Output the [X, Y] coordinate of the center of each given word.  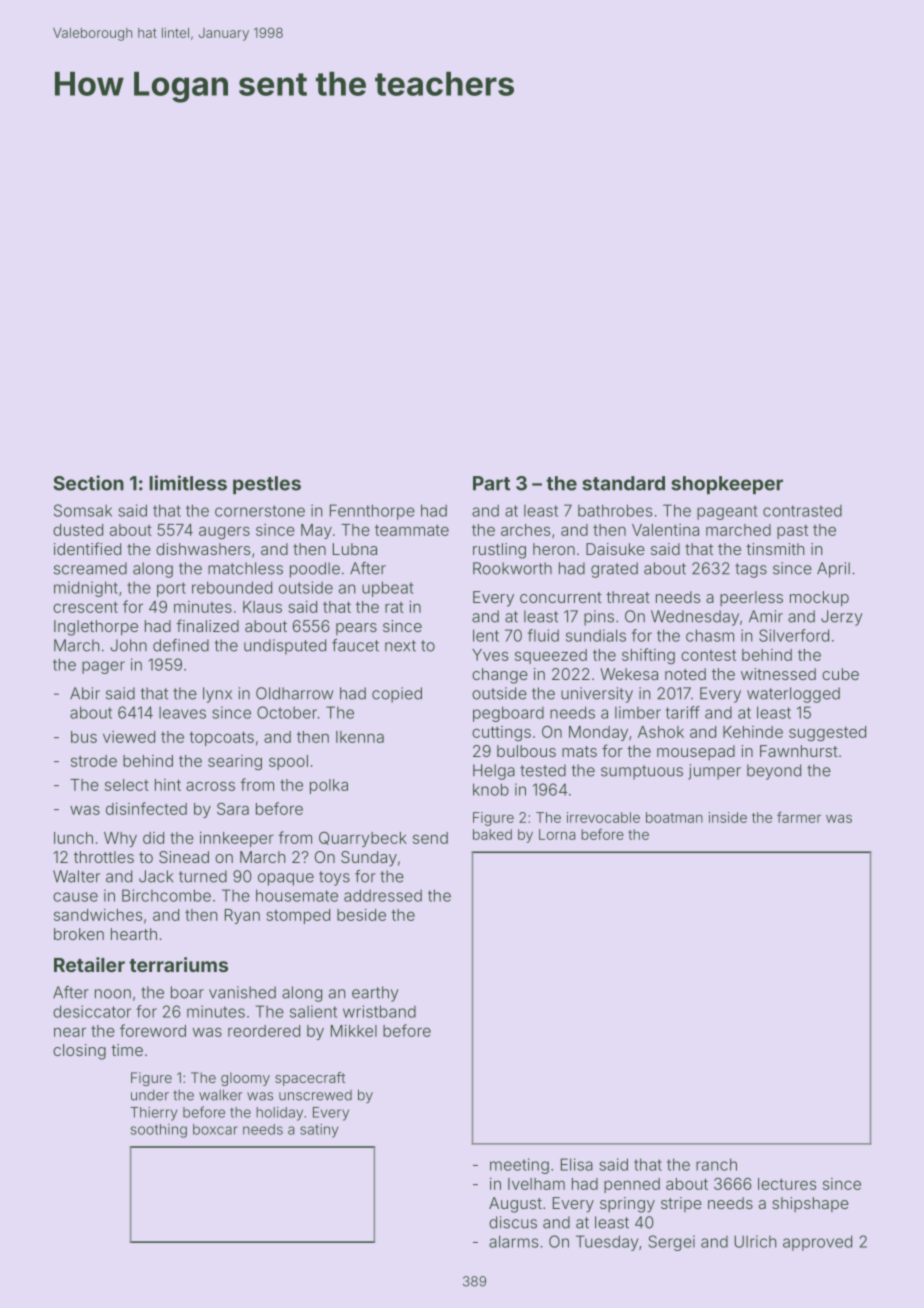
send [430, 838]
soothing [159, 1131]
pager [103, 667]
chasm [710, 635]
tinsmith [775, 549]
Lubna [355, 549]
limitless [188, 483]
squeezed [551, 656]
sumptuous [642, 772]
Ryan [242, 916]
